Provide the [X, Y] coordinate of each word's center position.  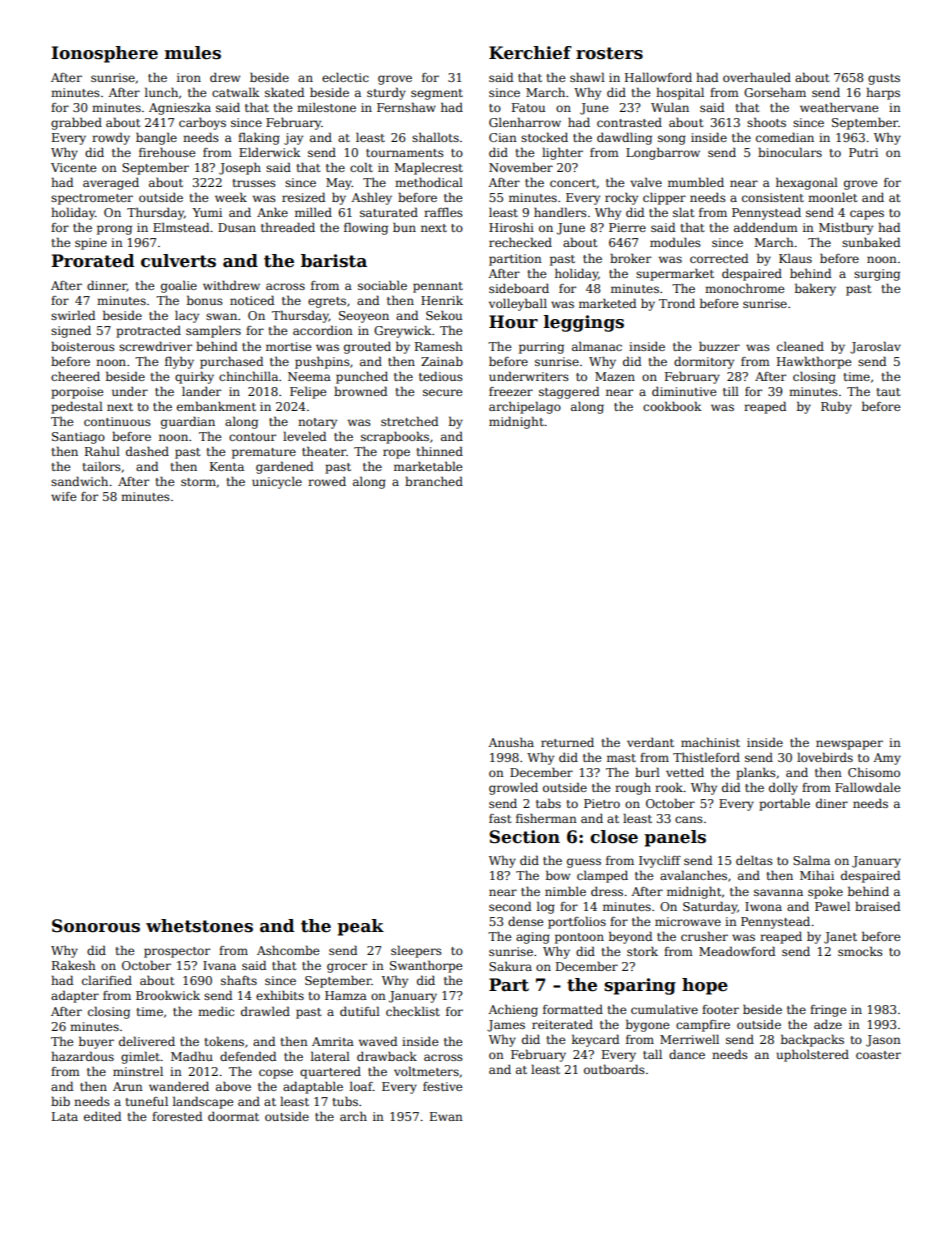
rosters [609, 53]
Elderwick [269, 152]
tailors [101, 466]
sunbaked [871, 242]
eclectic [345, 77]
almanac [597, 346]
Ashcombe [288, 950]
